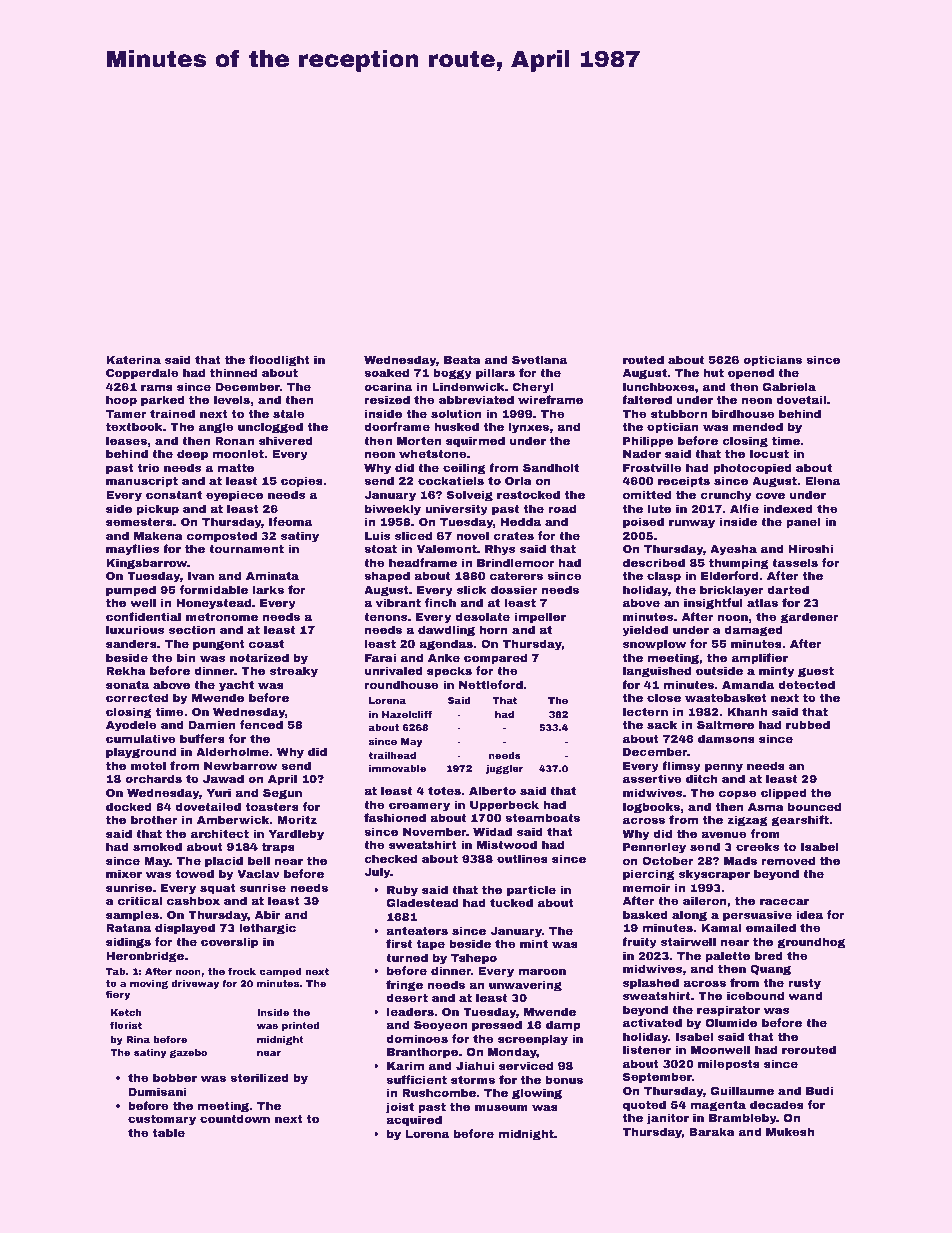 This page has height=1233, width=952. I want to click on Baraka, so click(712, 1131).
